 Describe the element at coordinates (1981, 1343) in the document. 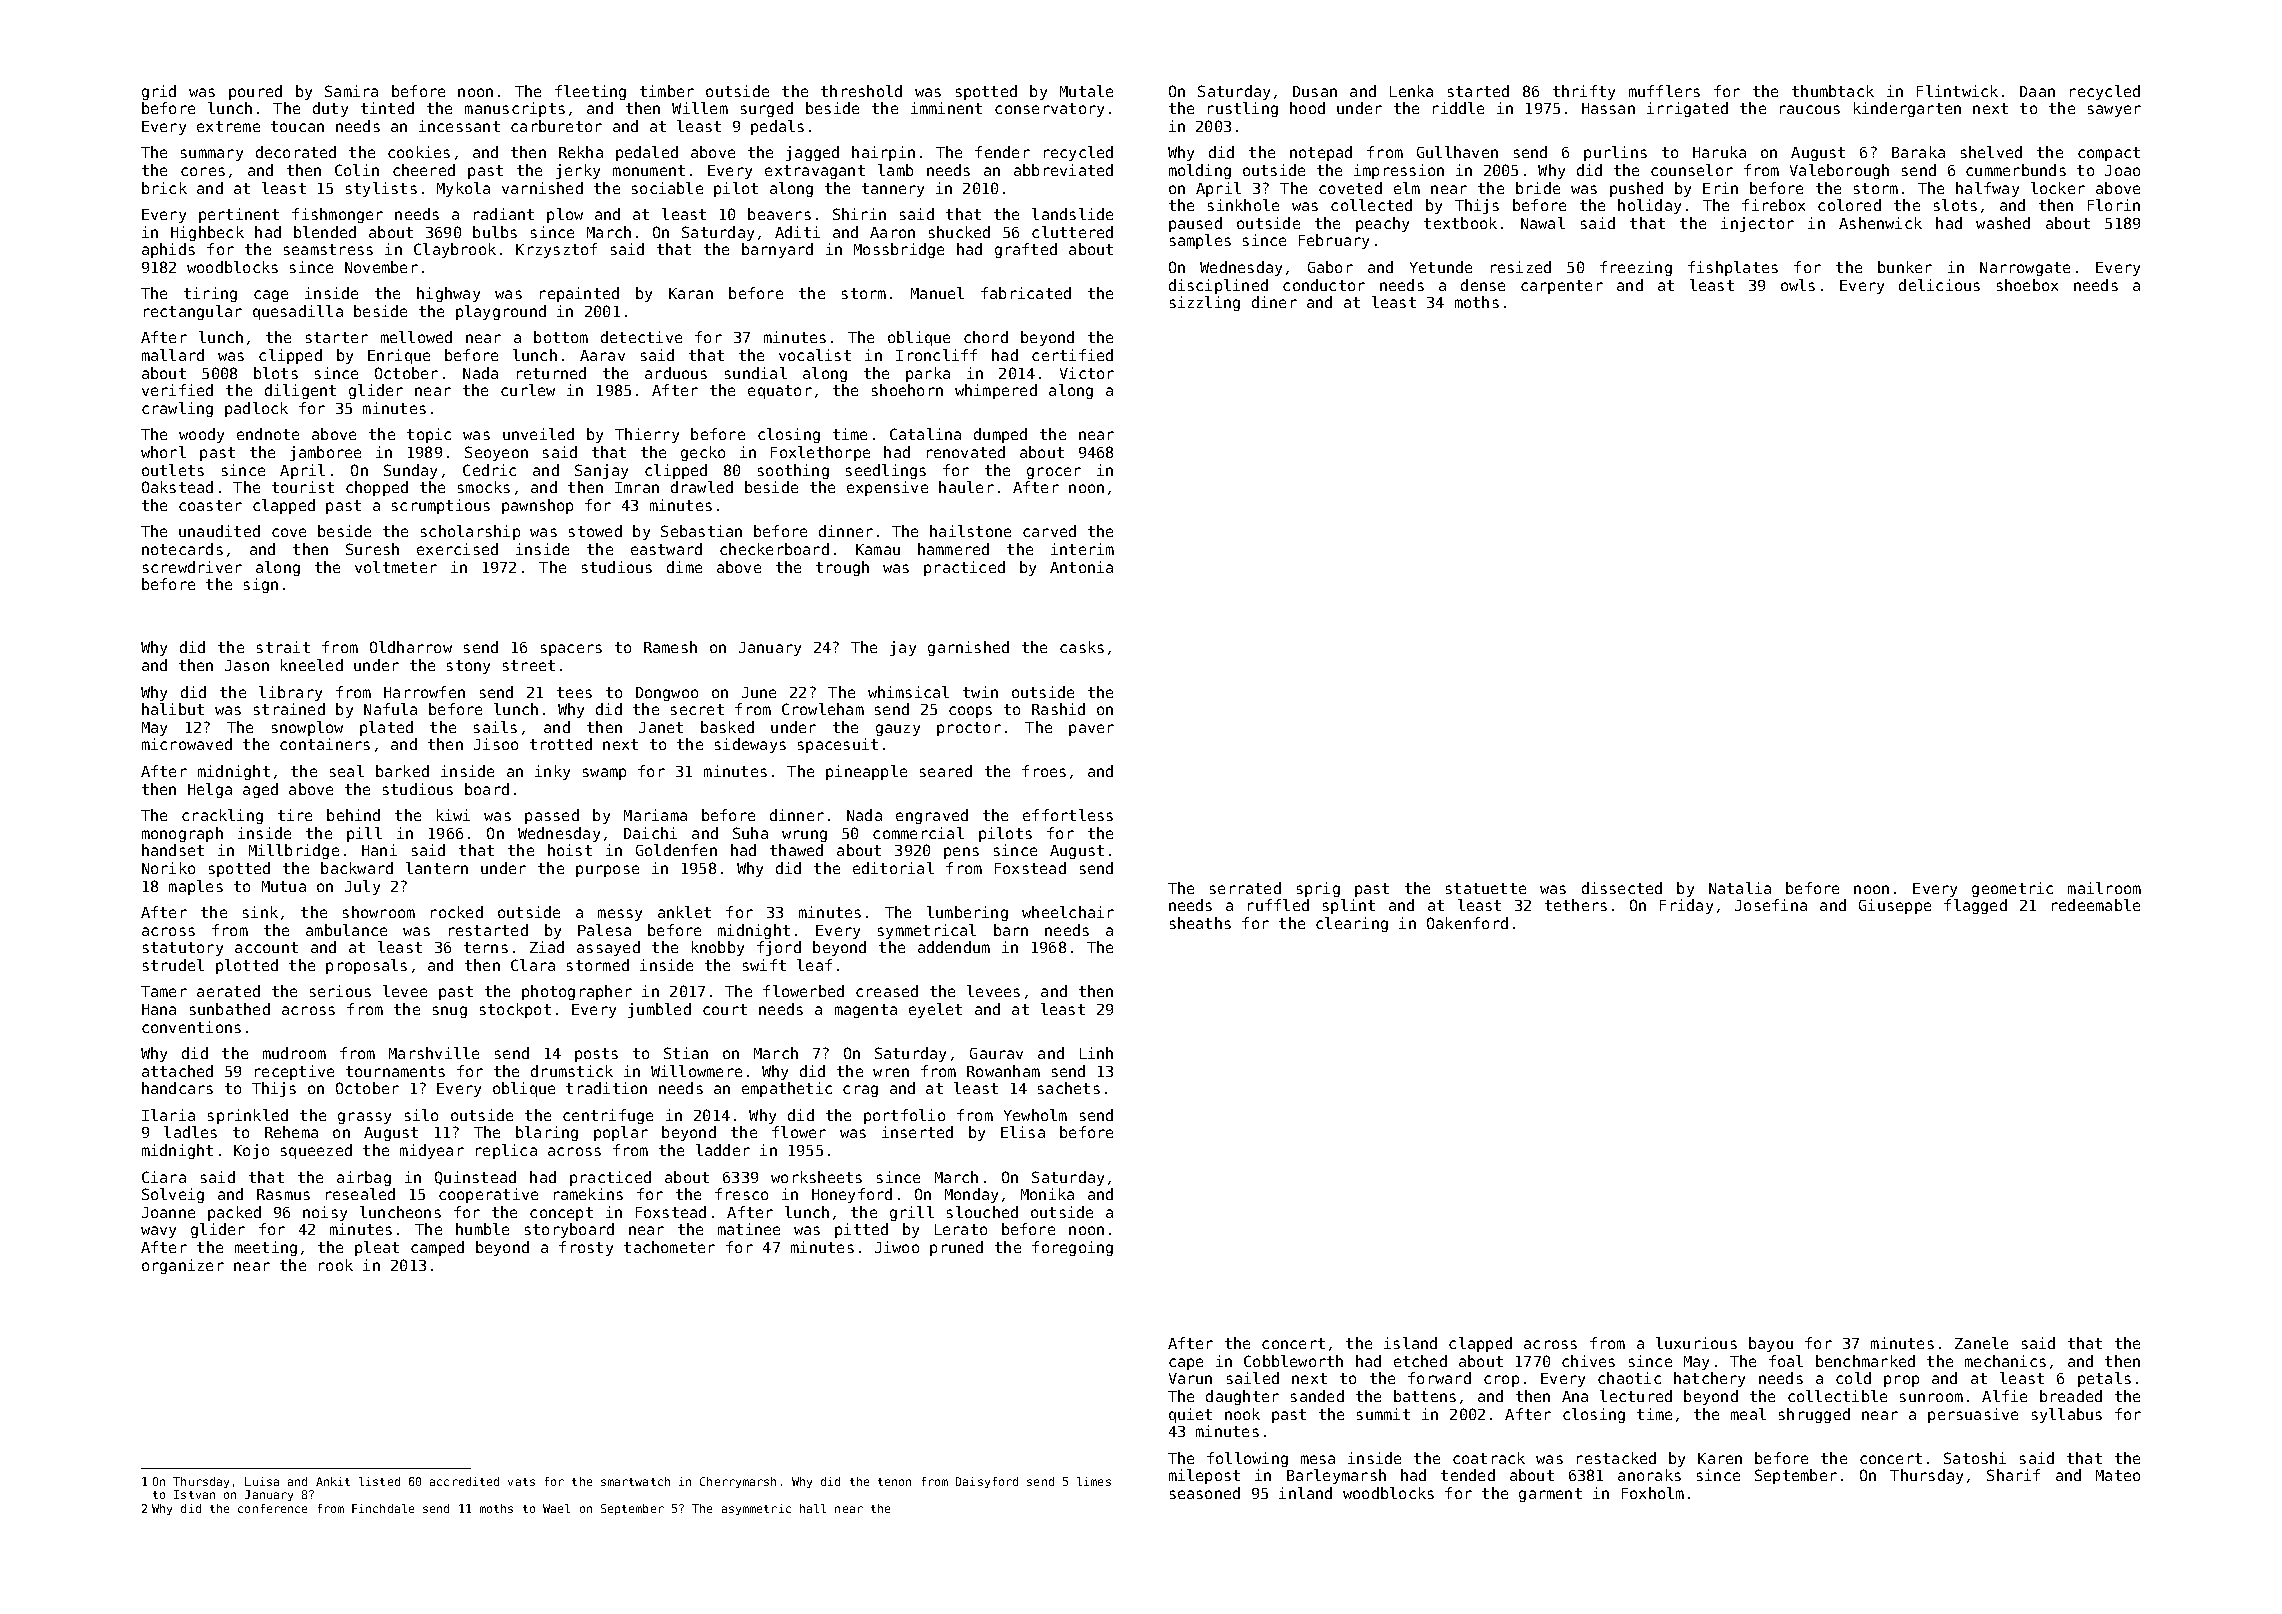

I see `Zanele` at that location.
